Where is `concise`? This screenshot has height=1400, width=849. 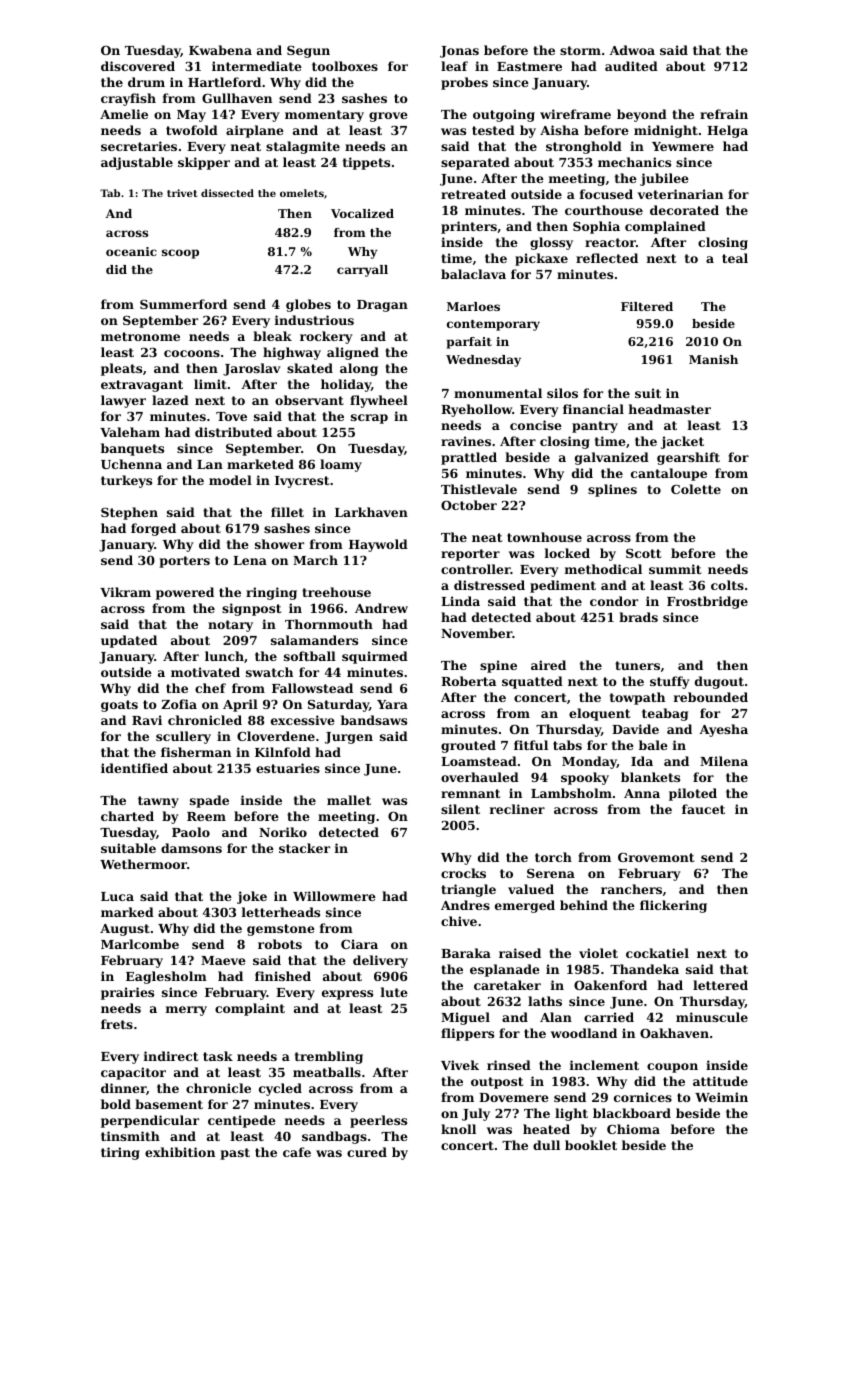 concise is located at coordinates (536, 425).
